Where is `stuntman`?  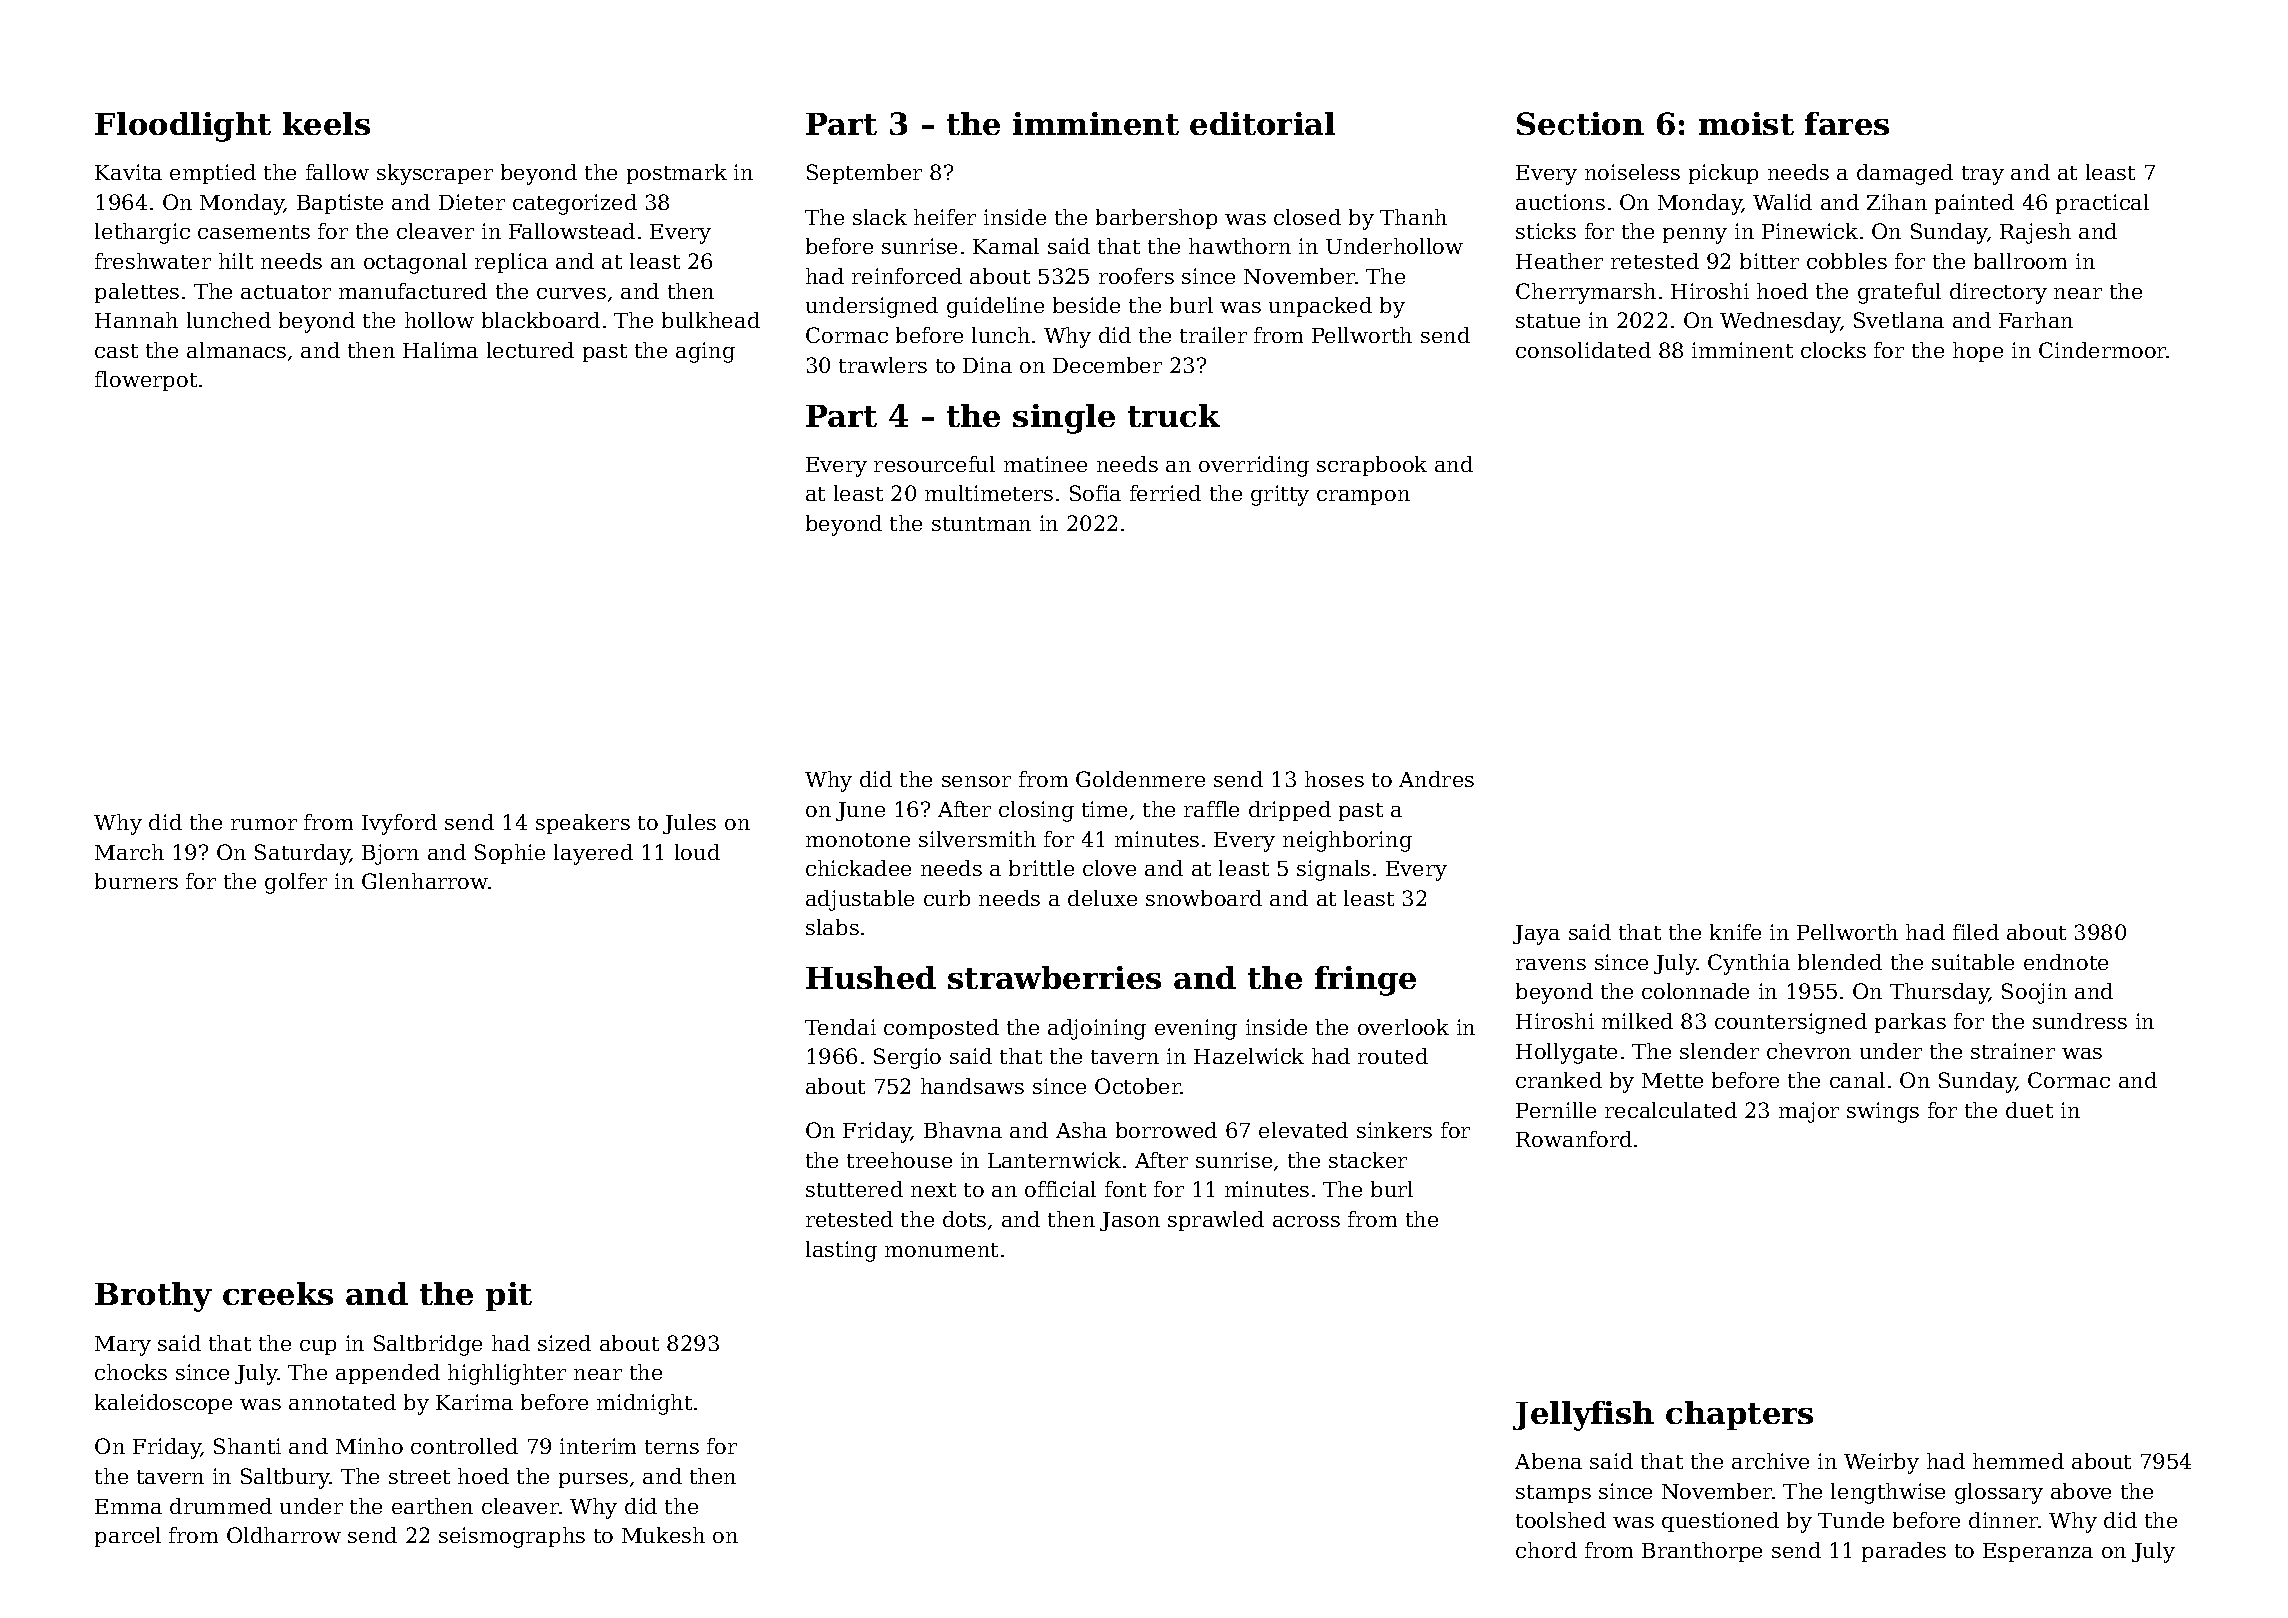
stuntman is located at coordinates (981, 524).
